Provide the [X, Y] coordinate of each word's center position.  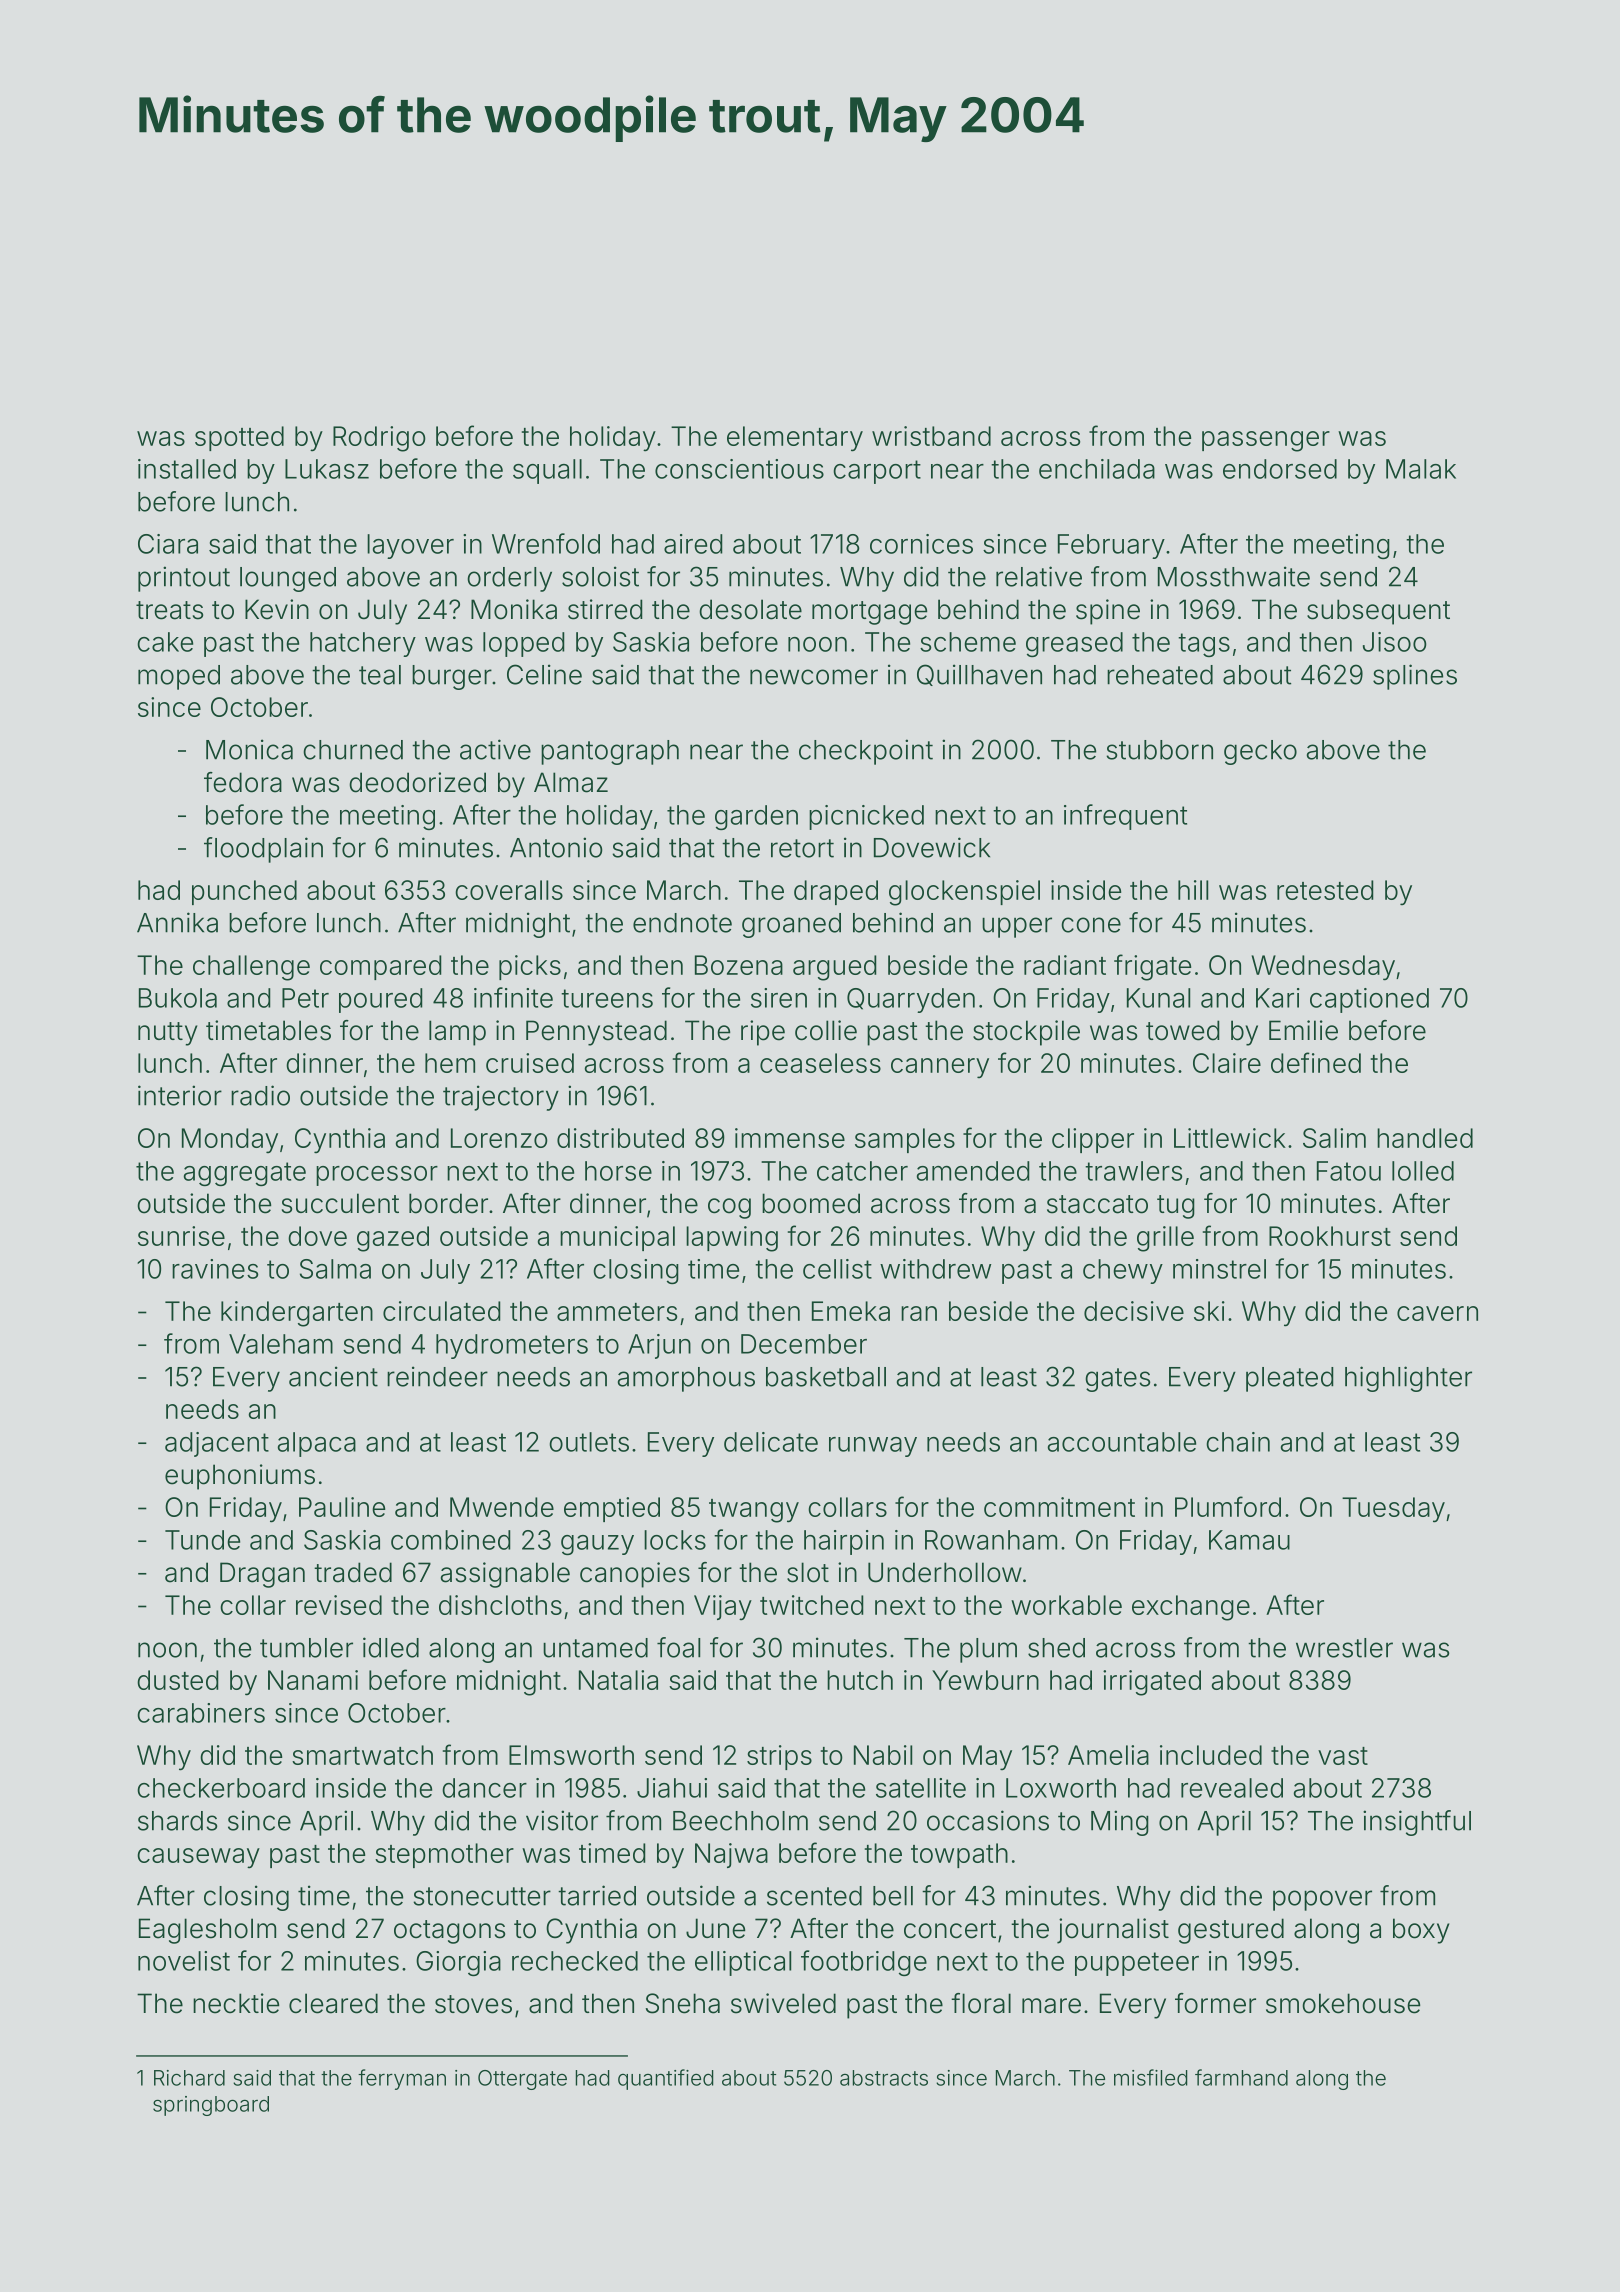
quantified [666, 2079]
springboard [211, 2106]
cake [165, 642]
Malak [1421, 469]
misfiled [1151, 2077]
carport [877, 472]
